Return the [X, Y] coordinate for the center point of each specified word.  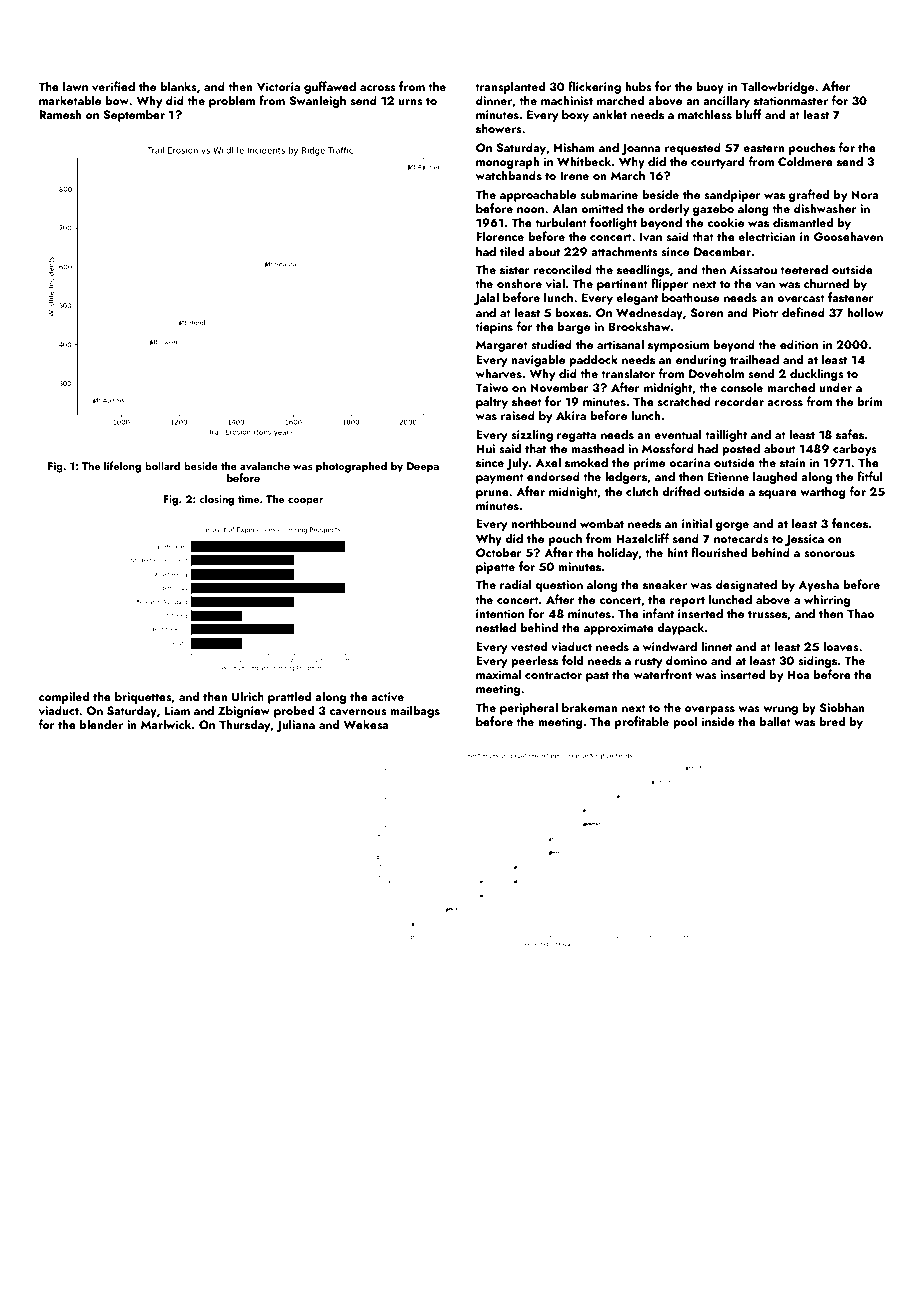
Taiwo [491, 387]
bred [832, 721]
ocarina [689, 462]
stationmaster [791, 100]
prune [492, 494]
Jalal [486, 298]
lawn [75, 86]
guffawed [330, 87]
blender [101, 724]
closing [216, 500]
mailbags [415, 711]
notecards [741, 538]
